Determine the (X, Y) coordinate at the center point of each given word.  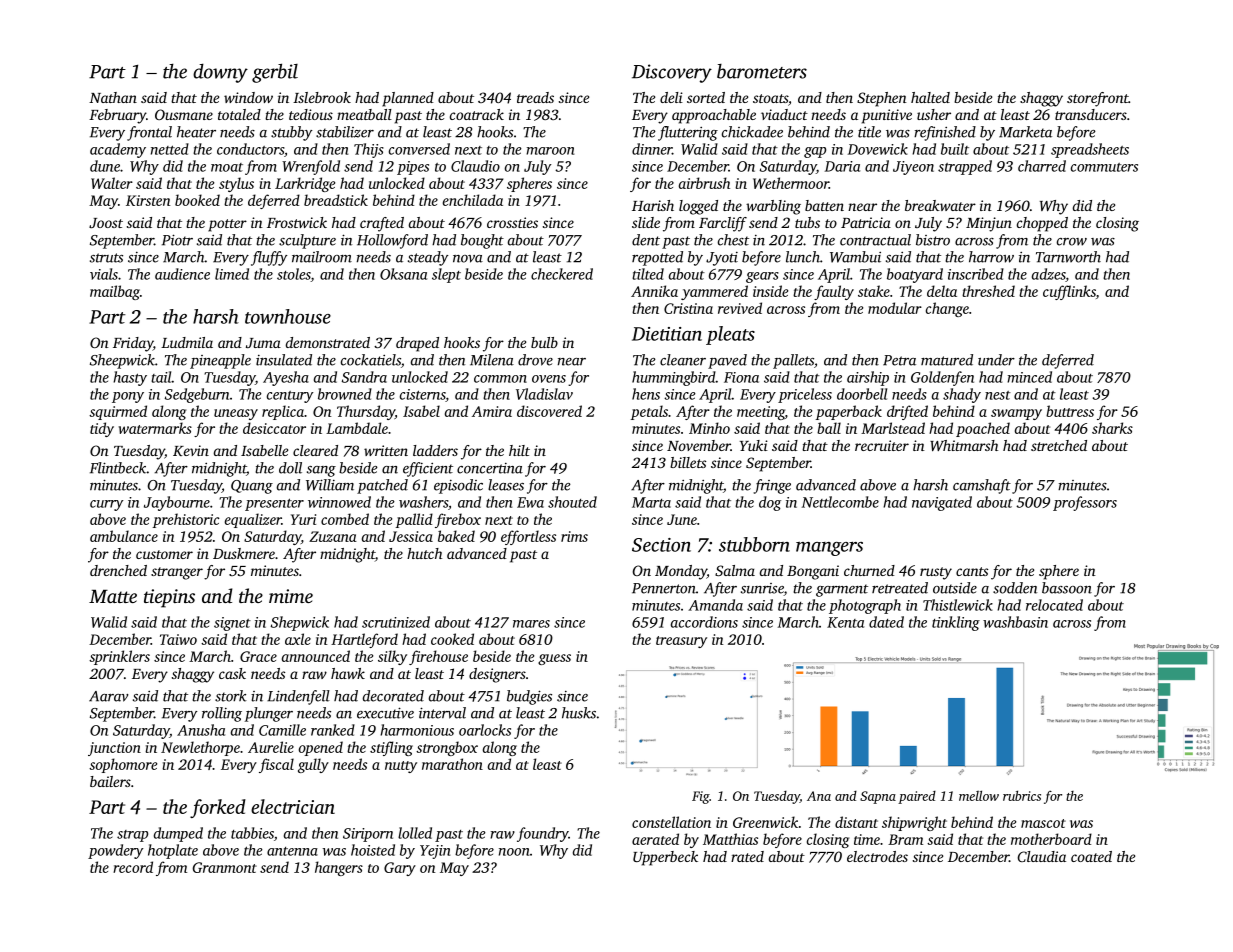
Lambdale (357, 428)
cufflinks (1069, 292)
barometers (762, 71)
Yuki (754, 445)
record (133, 867)
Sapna (878, 797)
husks (579, 713)
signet (232, 624)
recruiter (882, 445)
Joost (106, 223)
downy (220, 73)
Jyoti (722, 259)
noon (514, 852)
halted (930, 97)
